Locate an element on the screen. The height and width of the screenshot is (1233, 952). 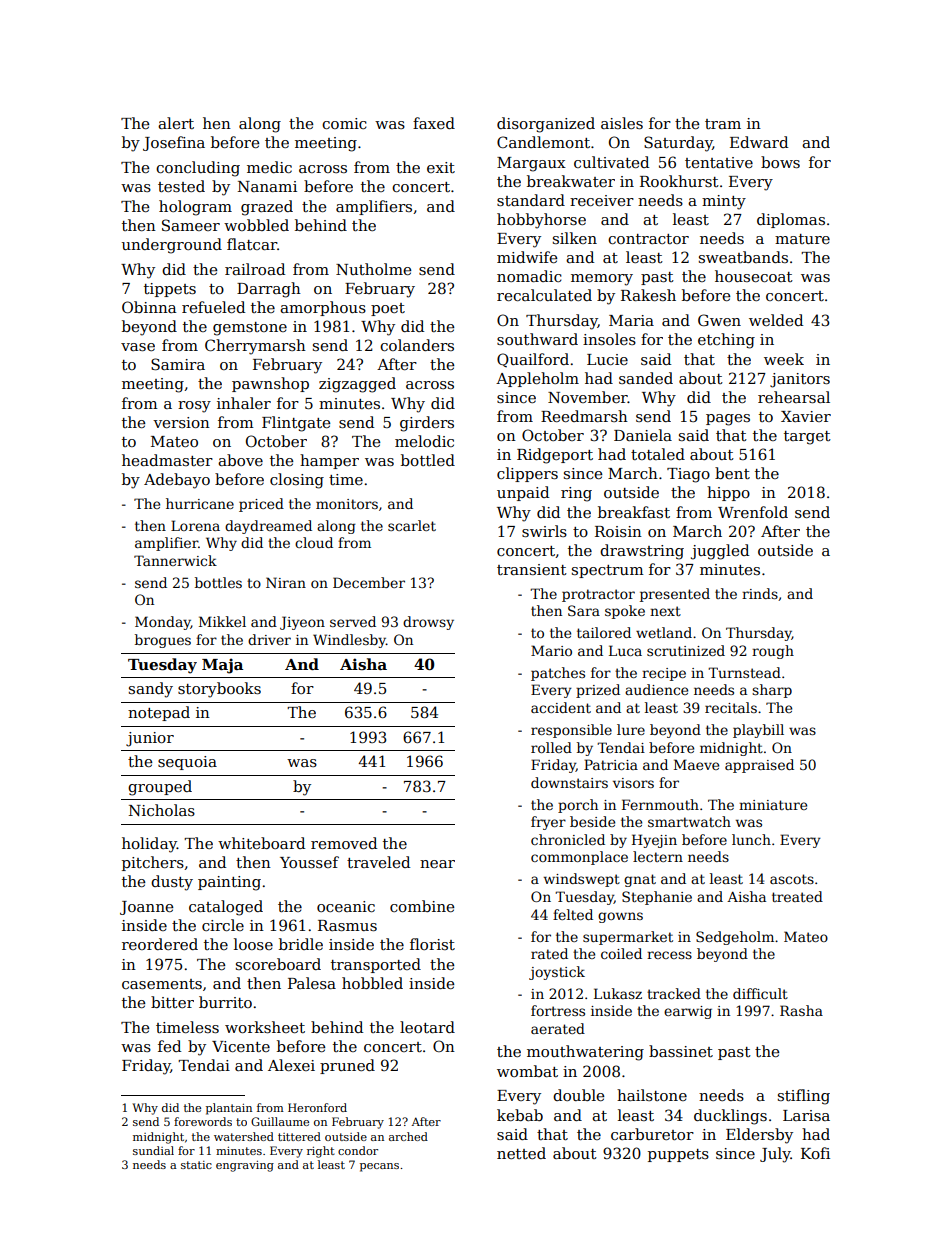
drowsy is located at coordinates (428, 623).
